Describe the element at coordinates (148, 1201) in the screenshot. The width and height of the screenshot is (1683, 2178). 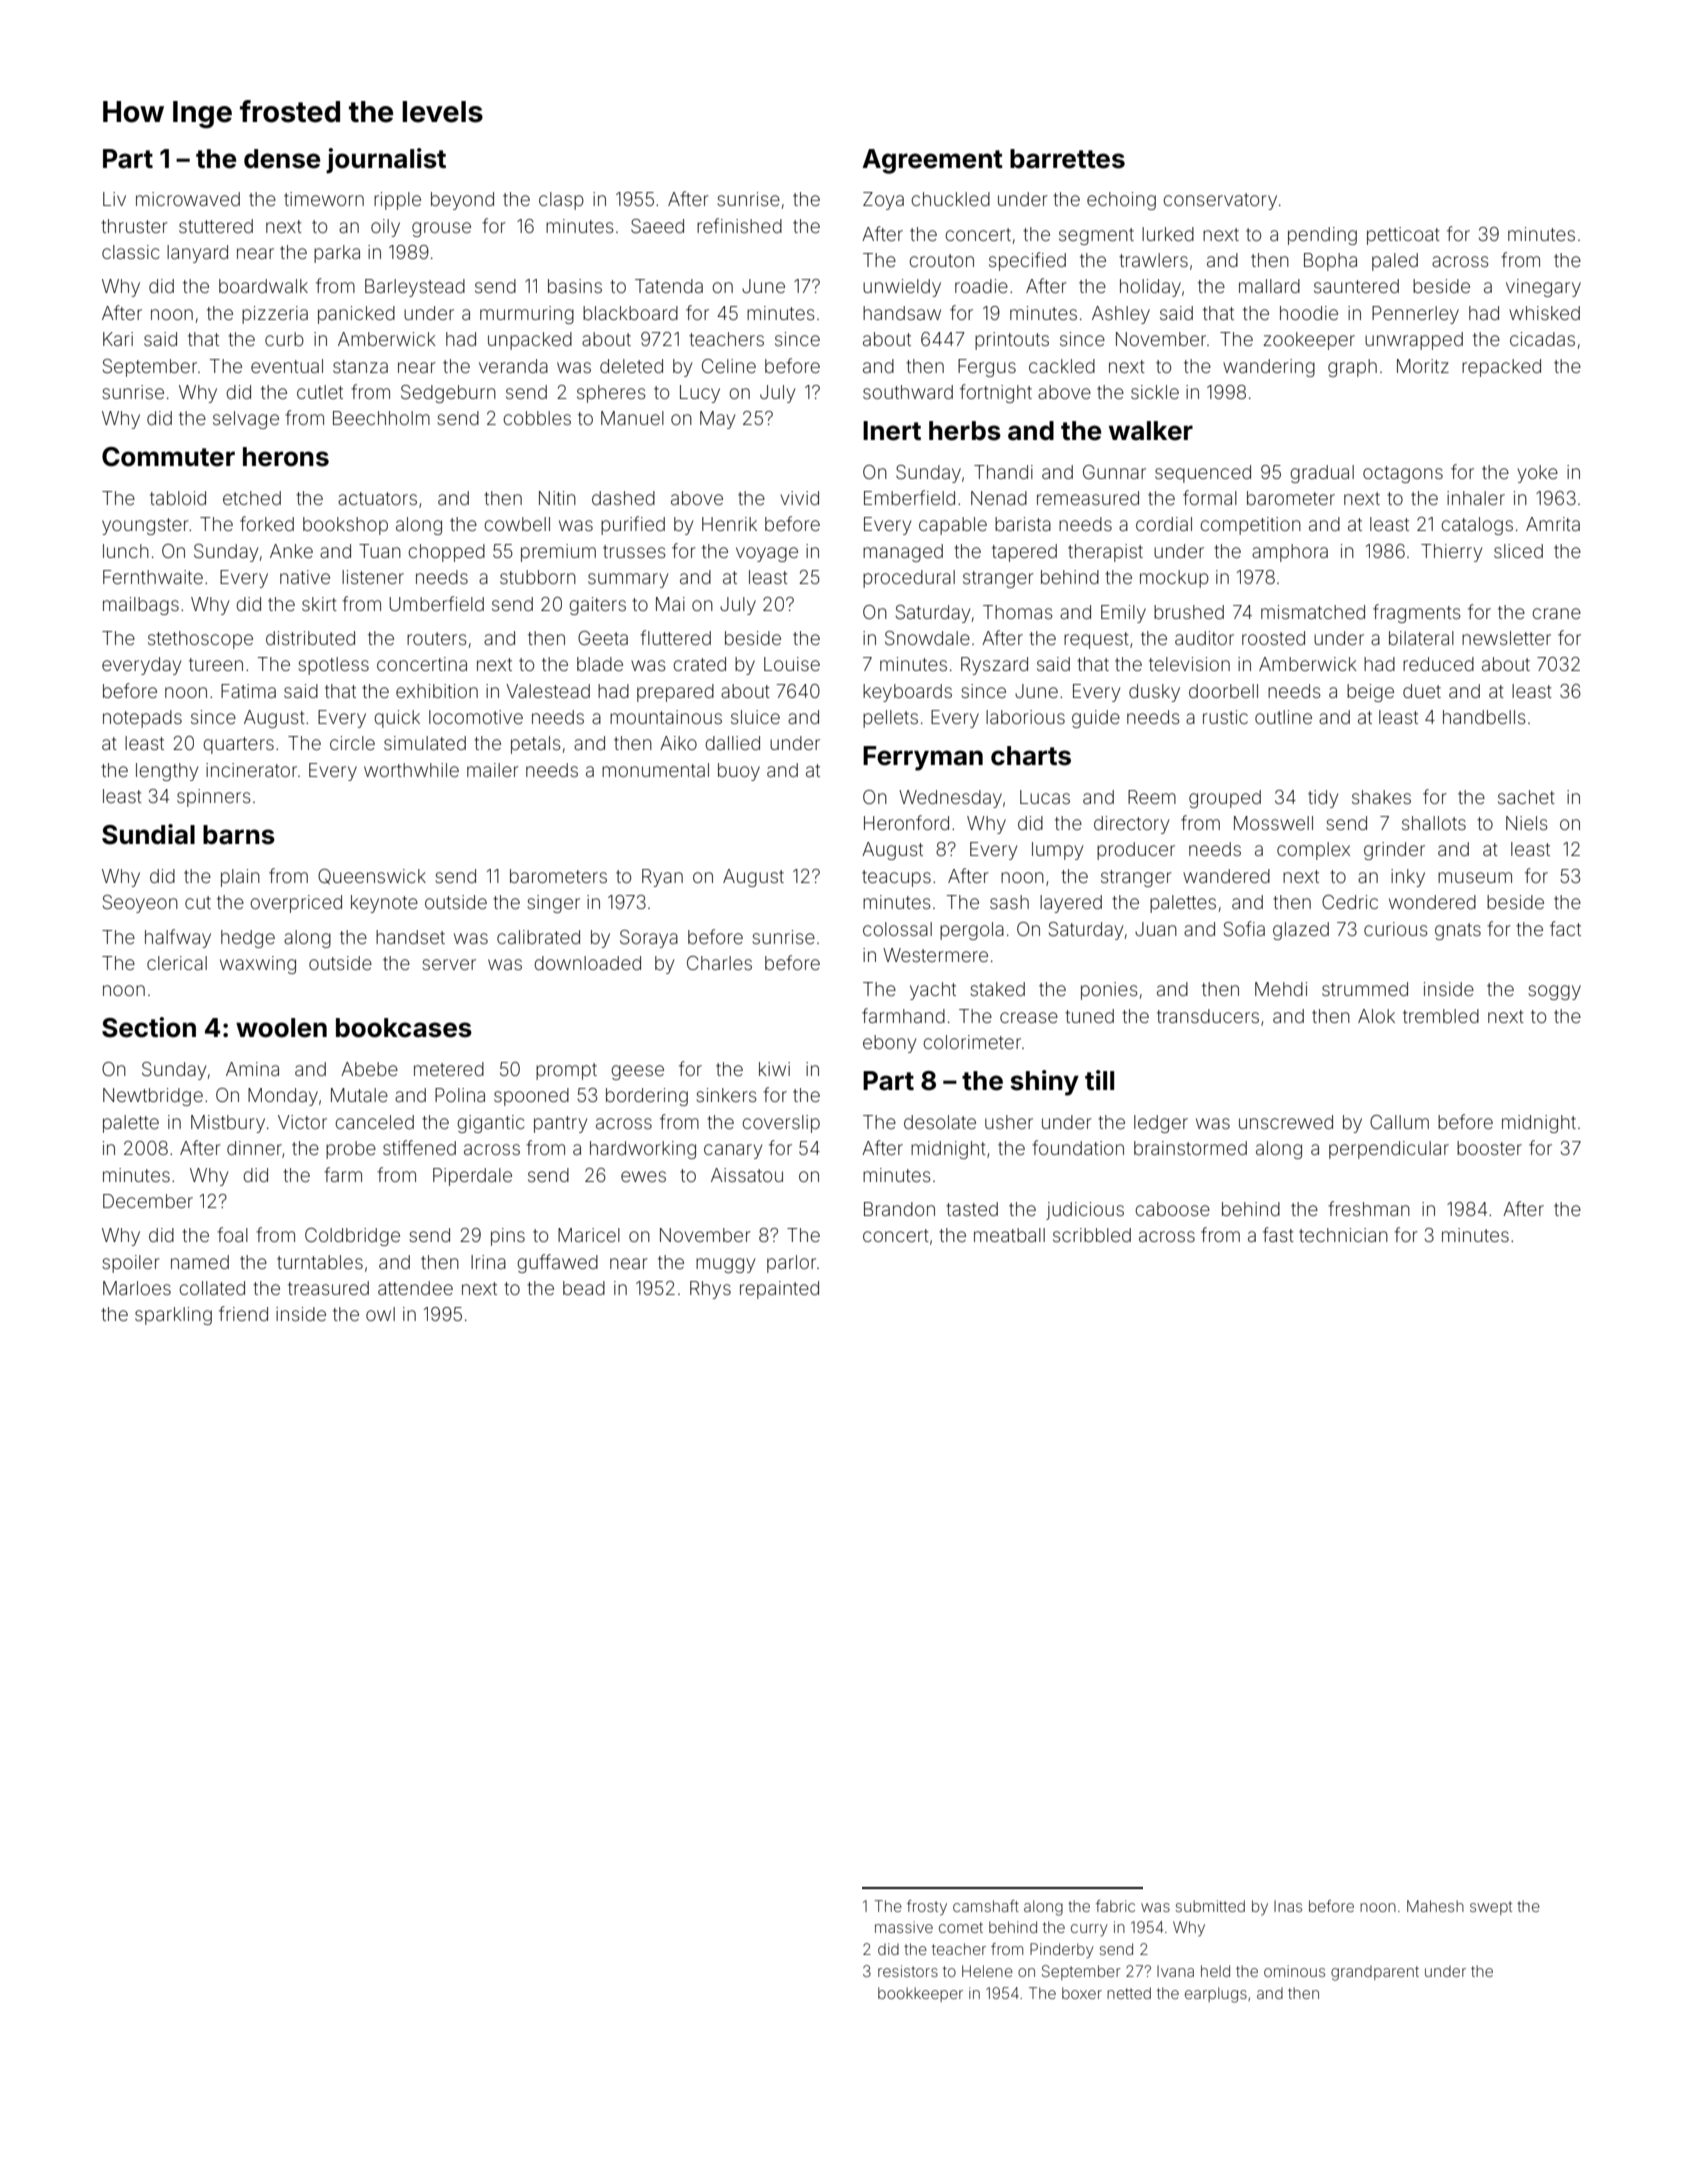
I see `December` at that location.
